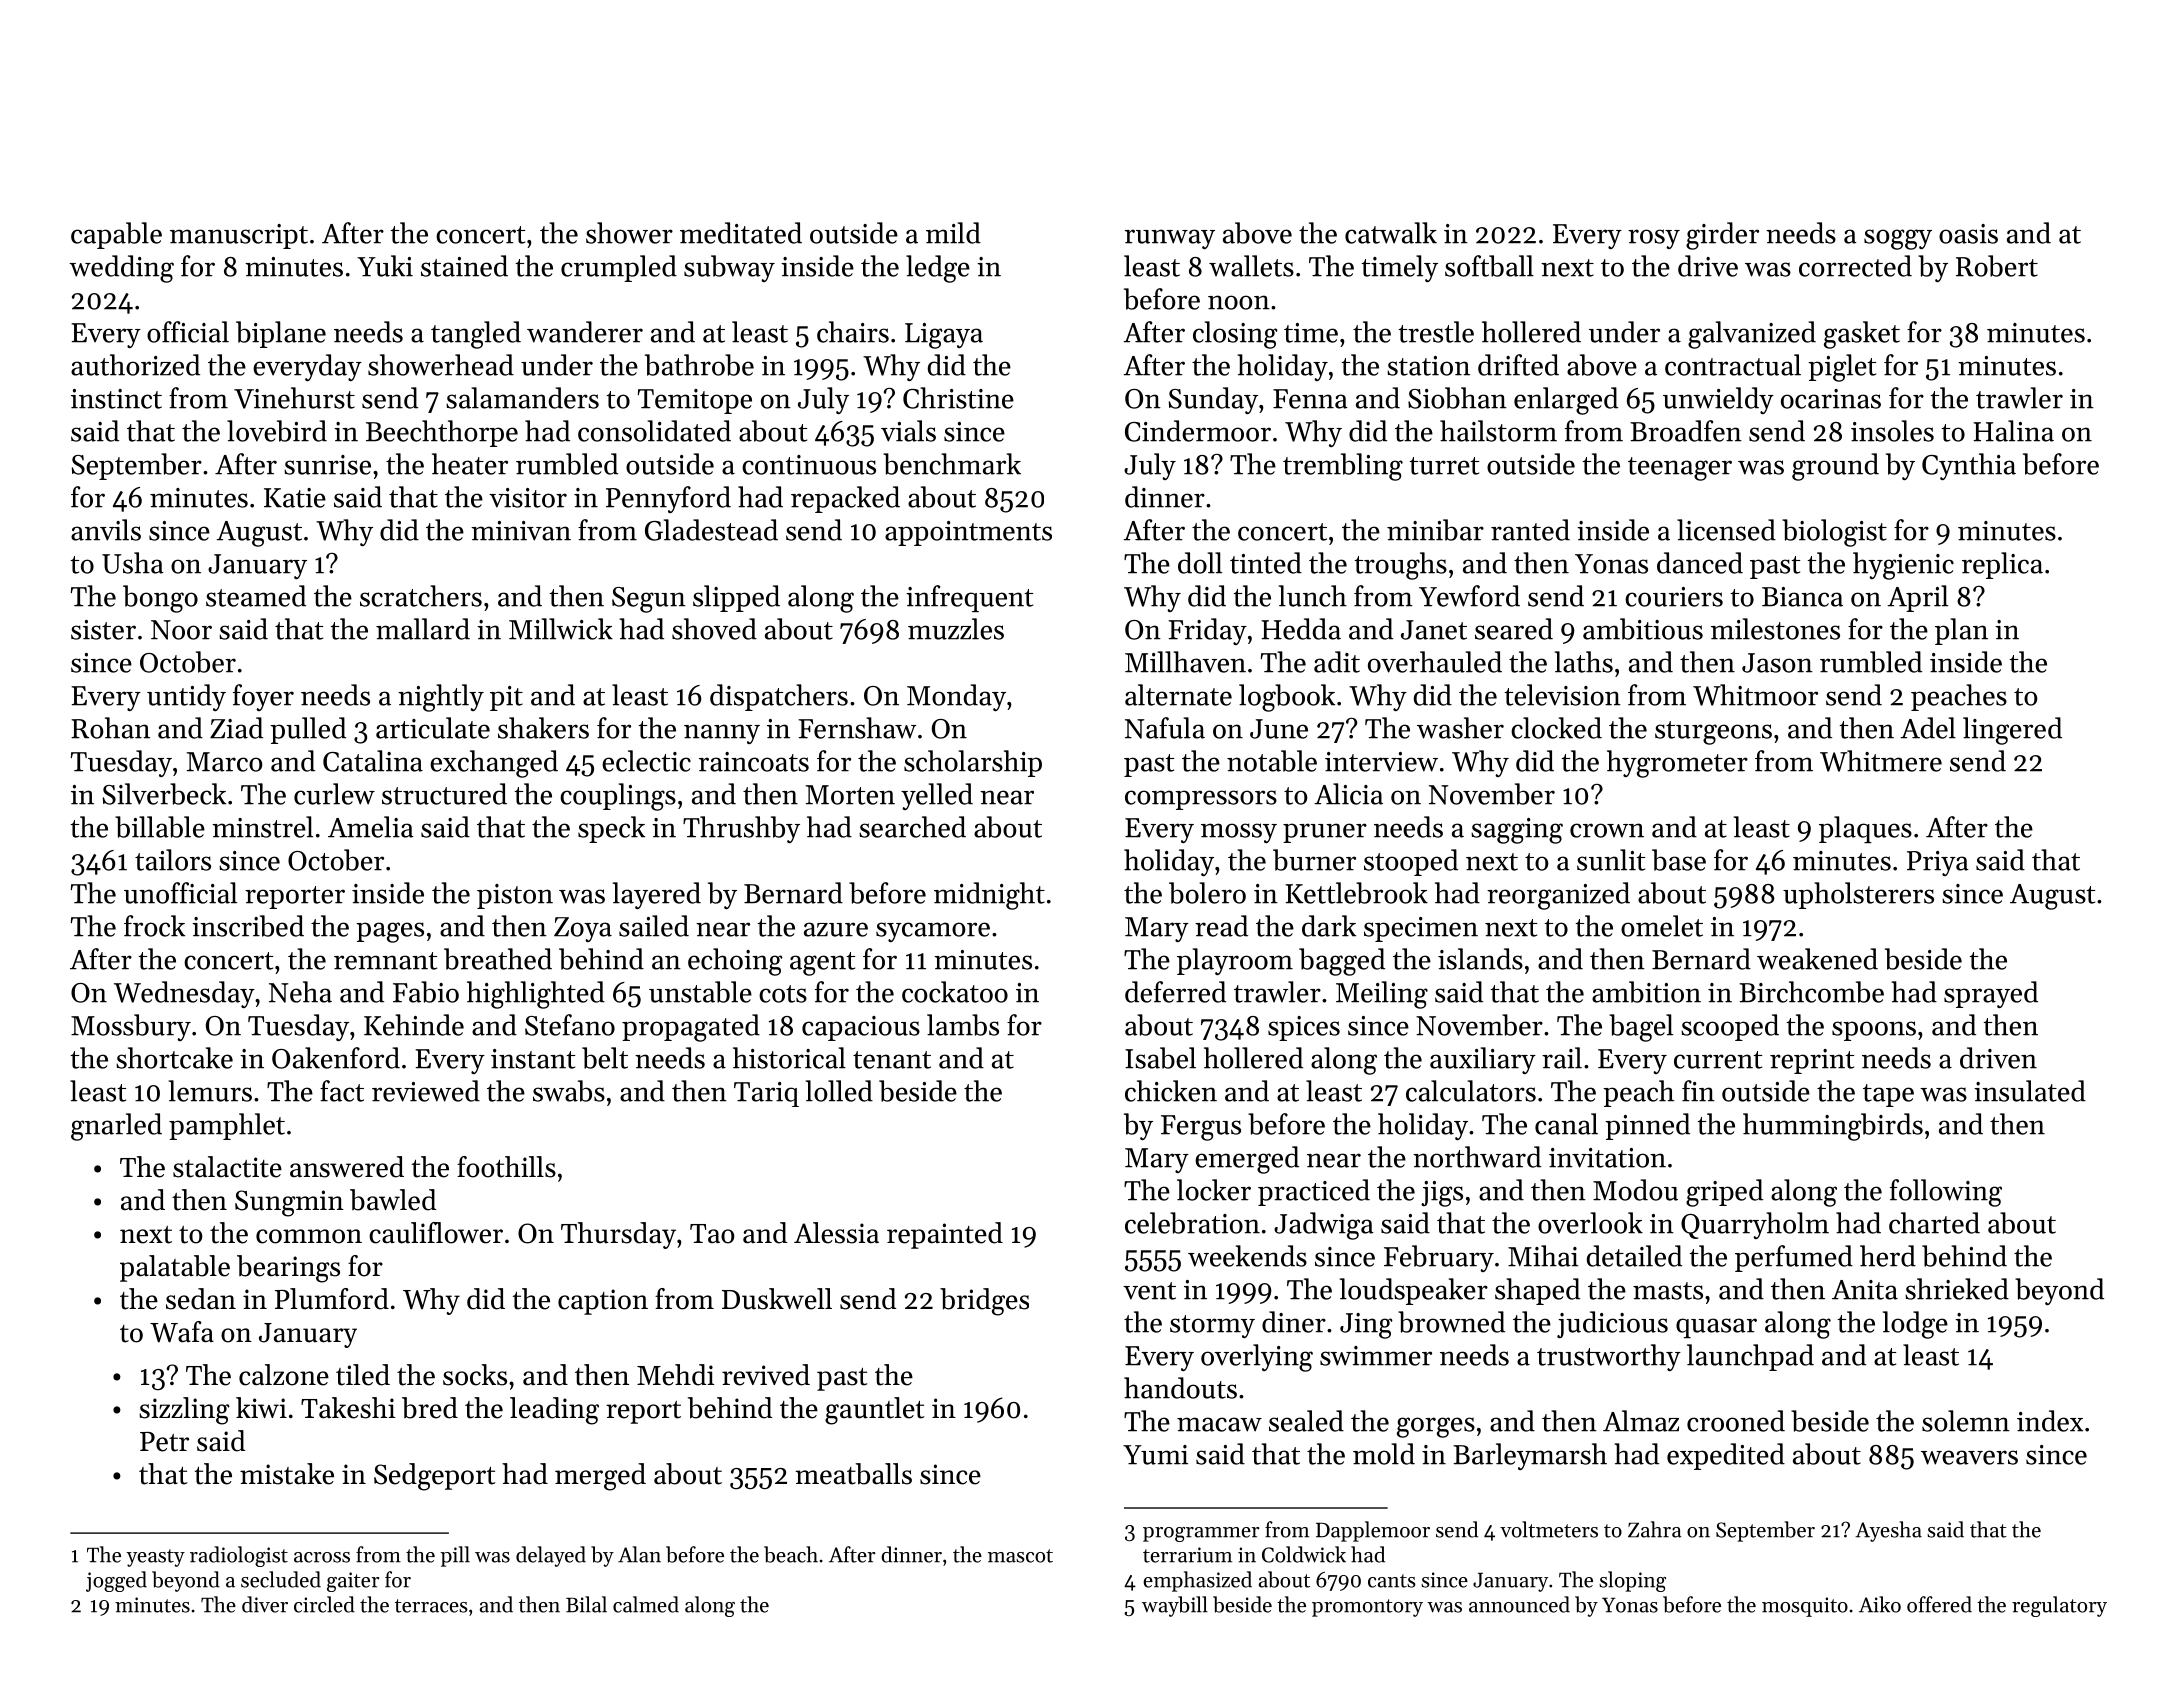 The height and width of the screenshot is (1683, 2178). What do you see at coordinates (1171, 1091) in the screenshot?
I see `chicken` at bounding box center [1171, 1091].
